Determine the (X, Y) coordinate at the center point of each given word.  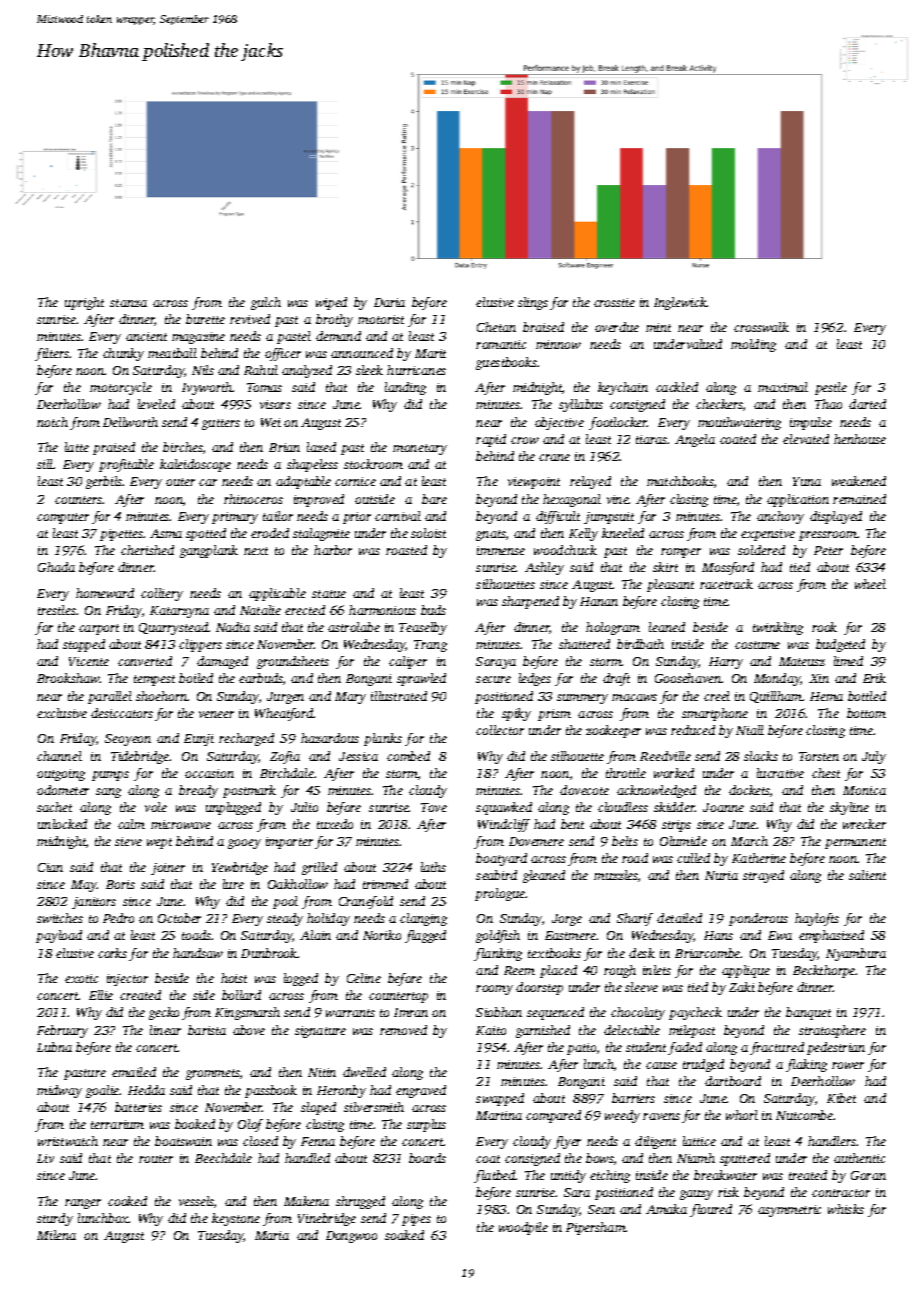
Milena (56, 1235)
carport (99, 629)
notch (52, 422)
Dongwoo (351, 1237)
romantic (501, 344)
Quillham (776, 697)
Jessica (358, 756)
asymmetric (789, 1211)
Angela (695, 440)
